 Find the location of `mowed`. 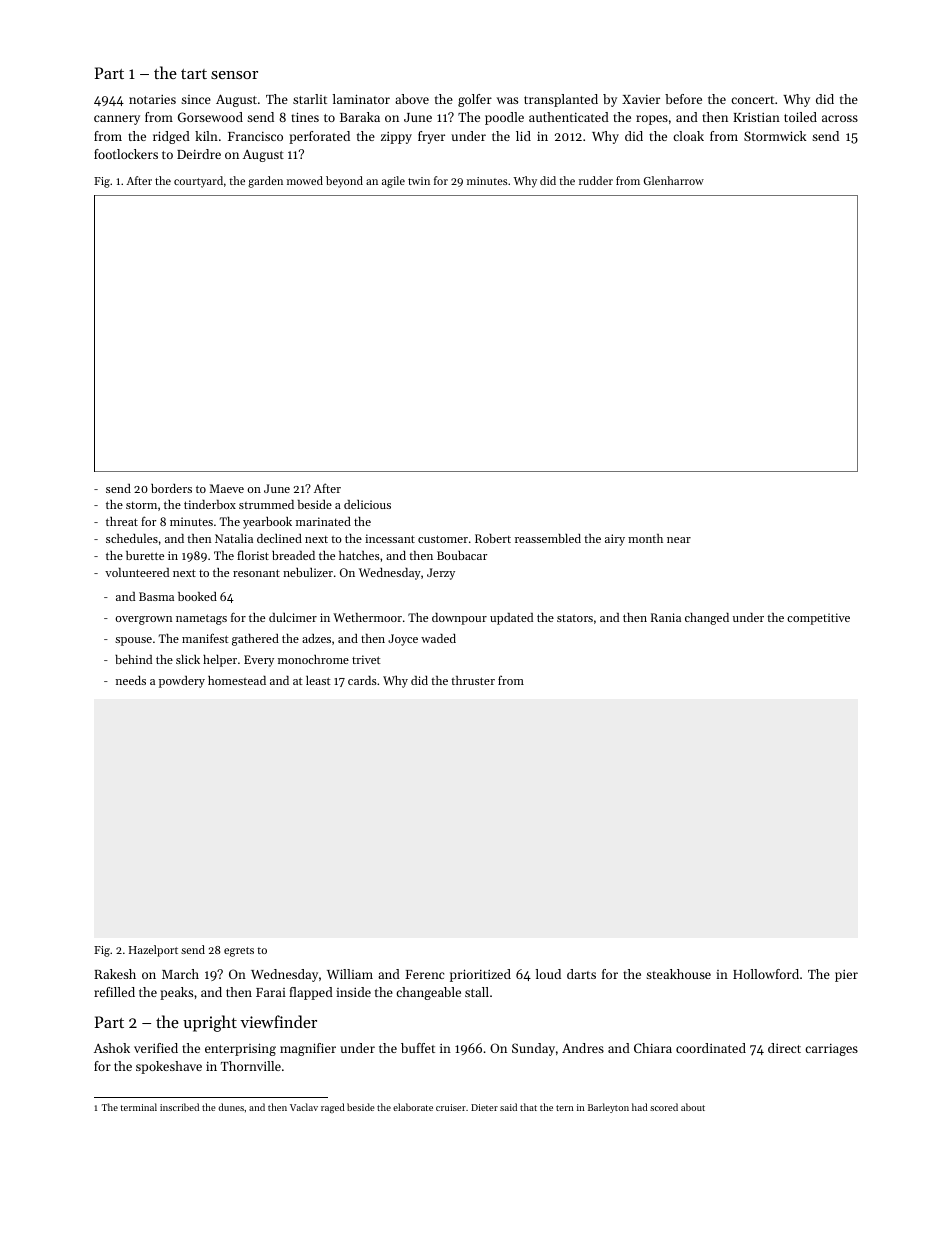

mowed is located at coordinates (305, 180).
